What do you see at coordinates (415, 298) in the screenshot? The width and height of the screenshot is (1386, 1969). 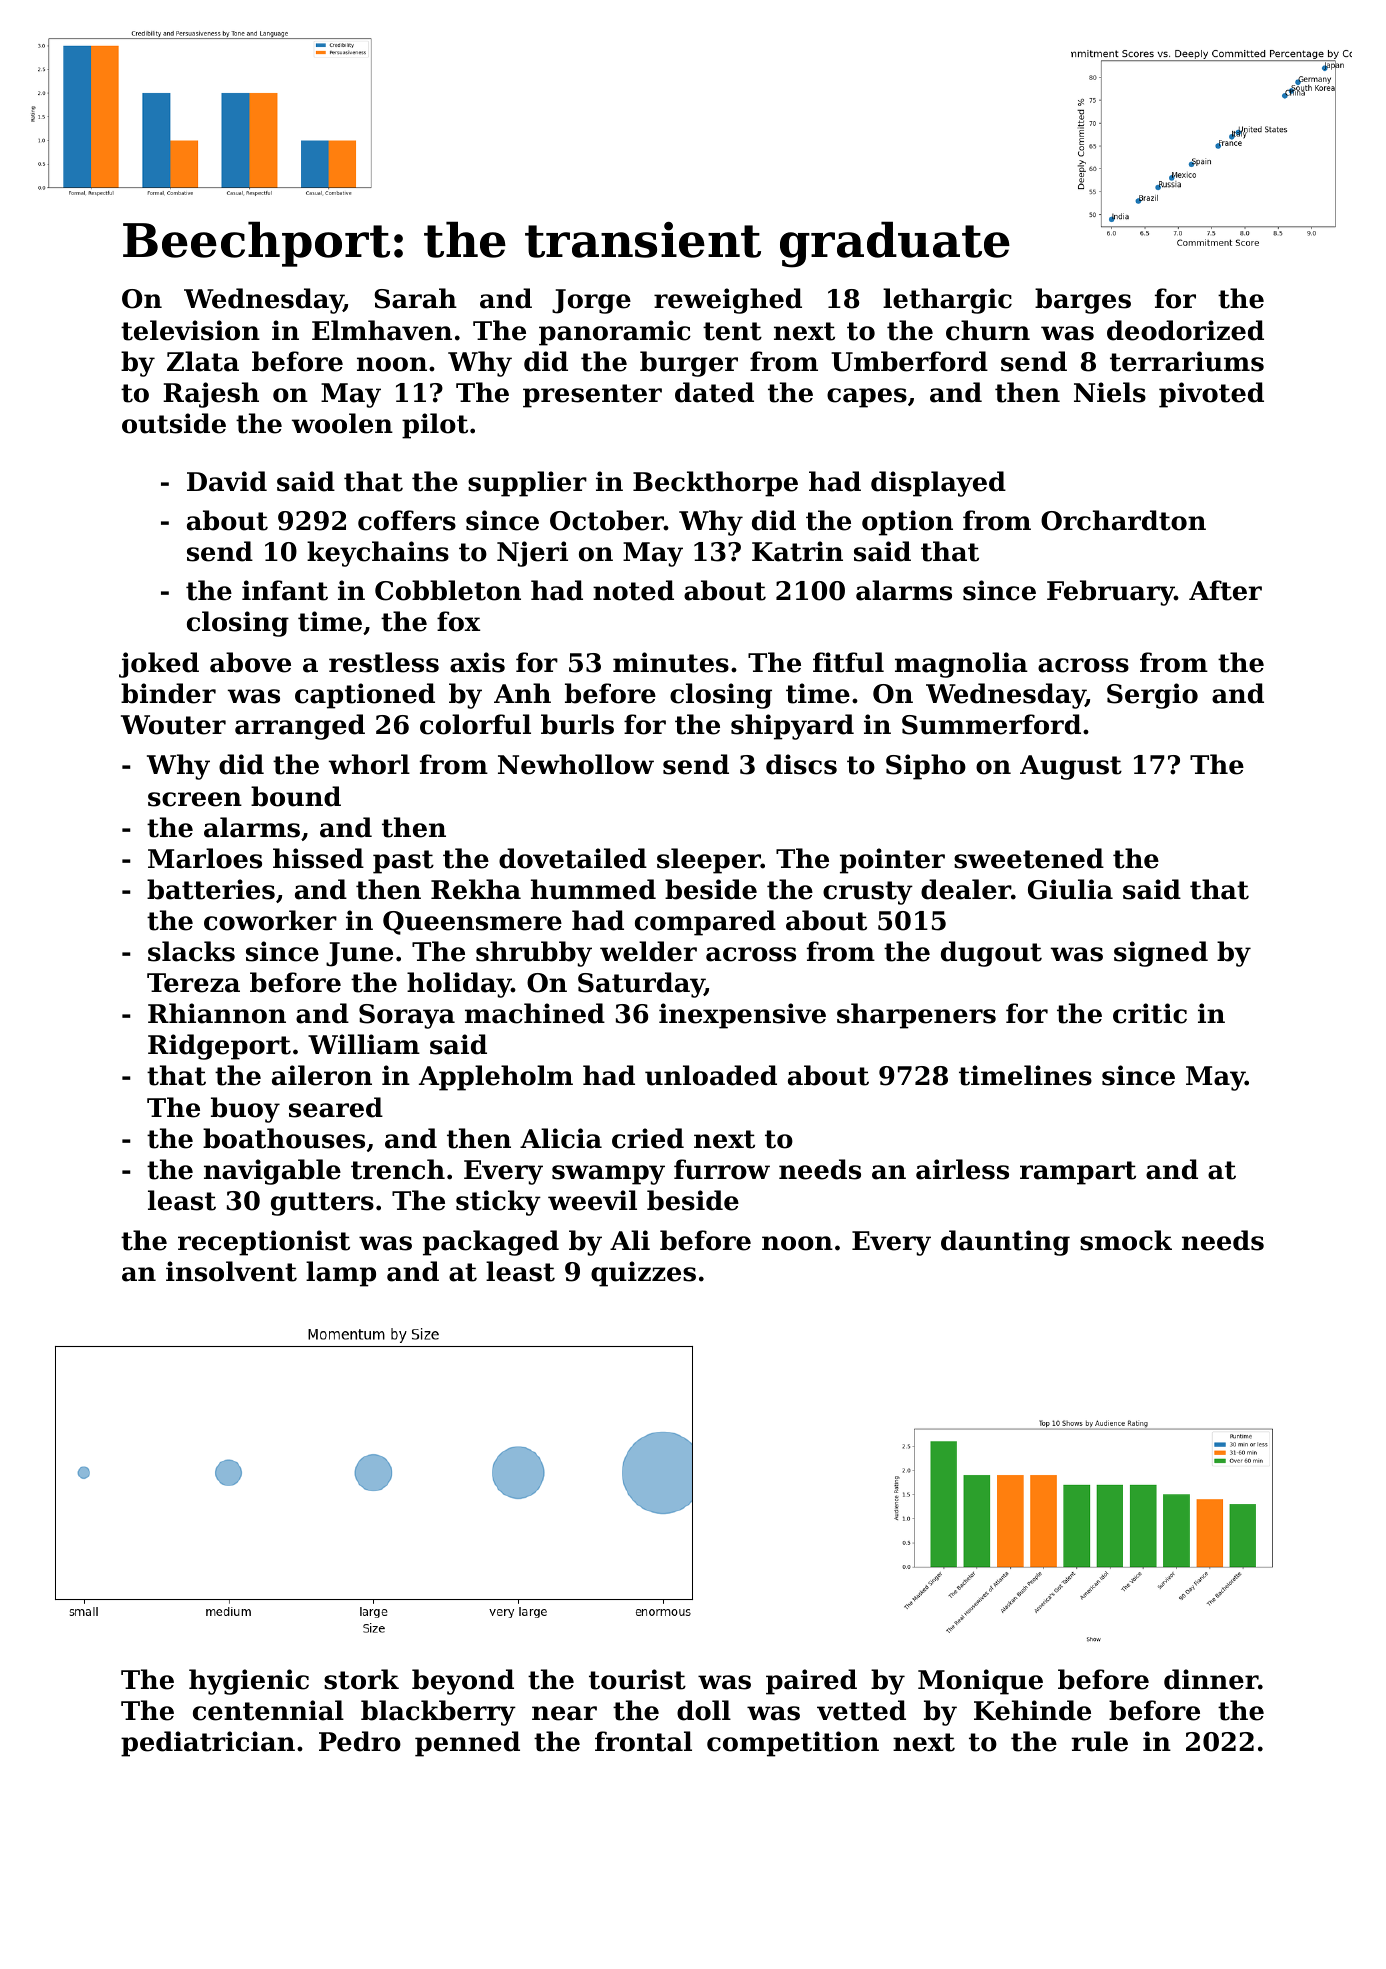 I see `Sarah` at bounding box center [415, 298].
